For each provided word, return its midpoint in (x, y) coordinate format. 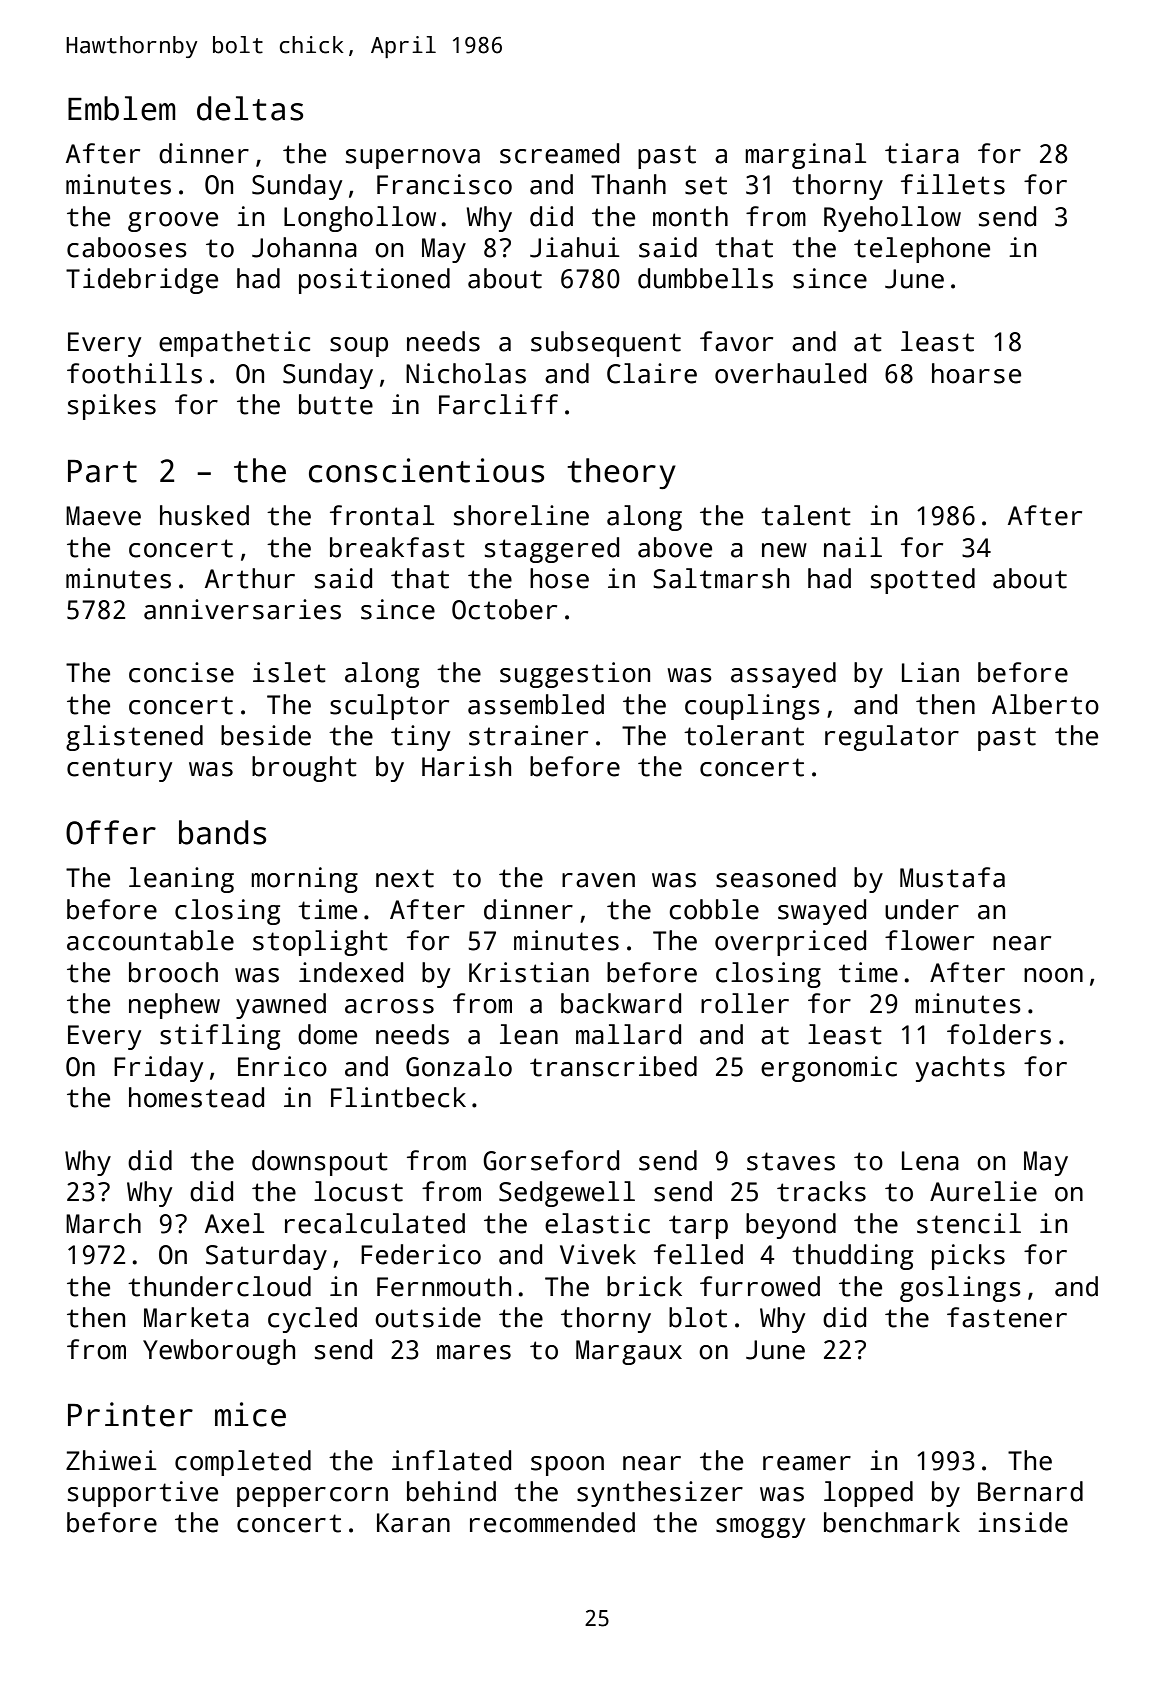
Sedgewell (567, 1194)
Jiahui (575, 247)
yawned (281, 1006)
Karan (413, 1523)
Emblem (122, 108)
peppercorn (312, 1497)
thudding (852, 1257)
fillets (953, 184)
